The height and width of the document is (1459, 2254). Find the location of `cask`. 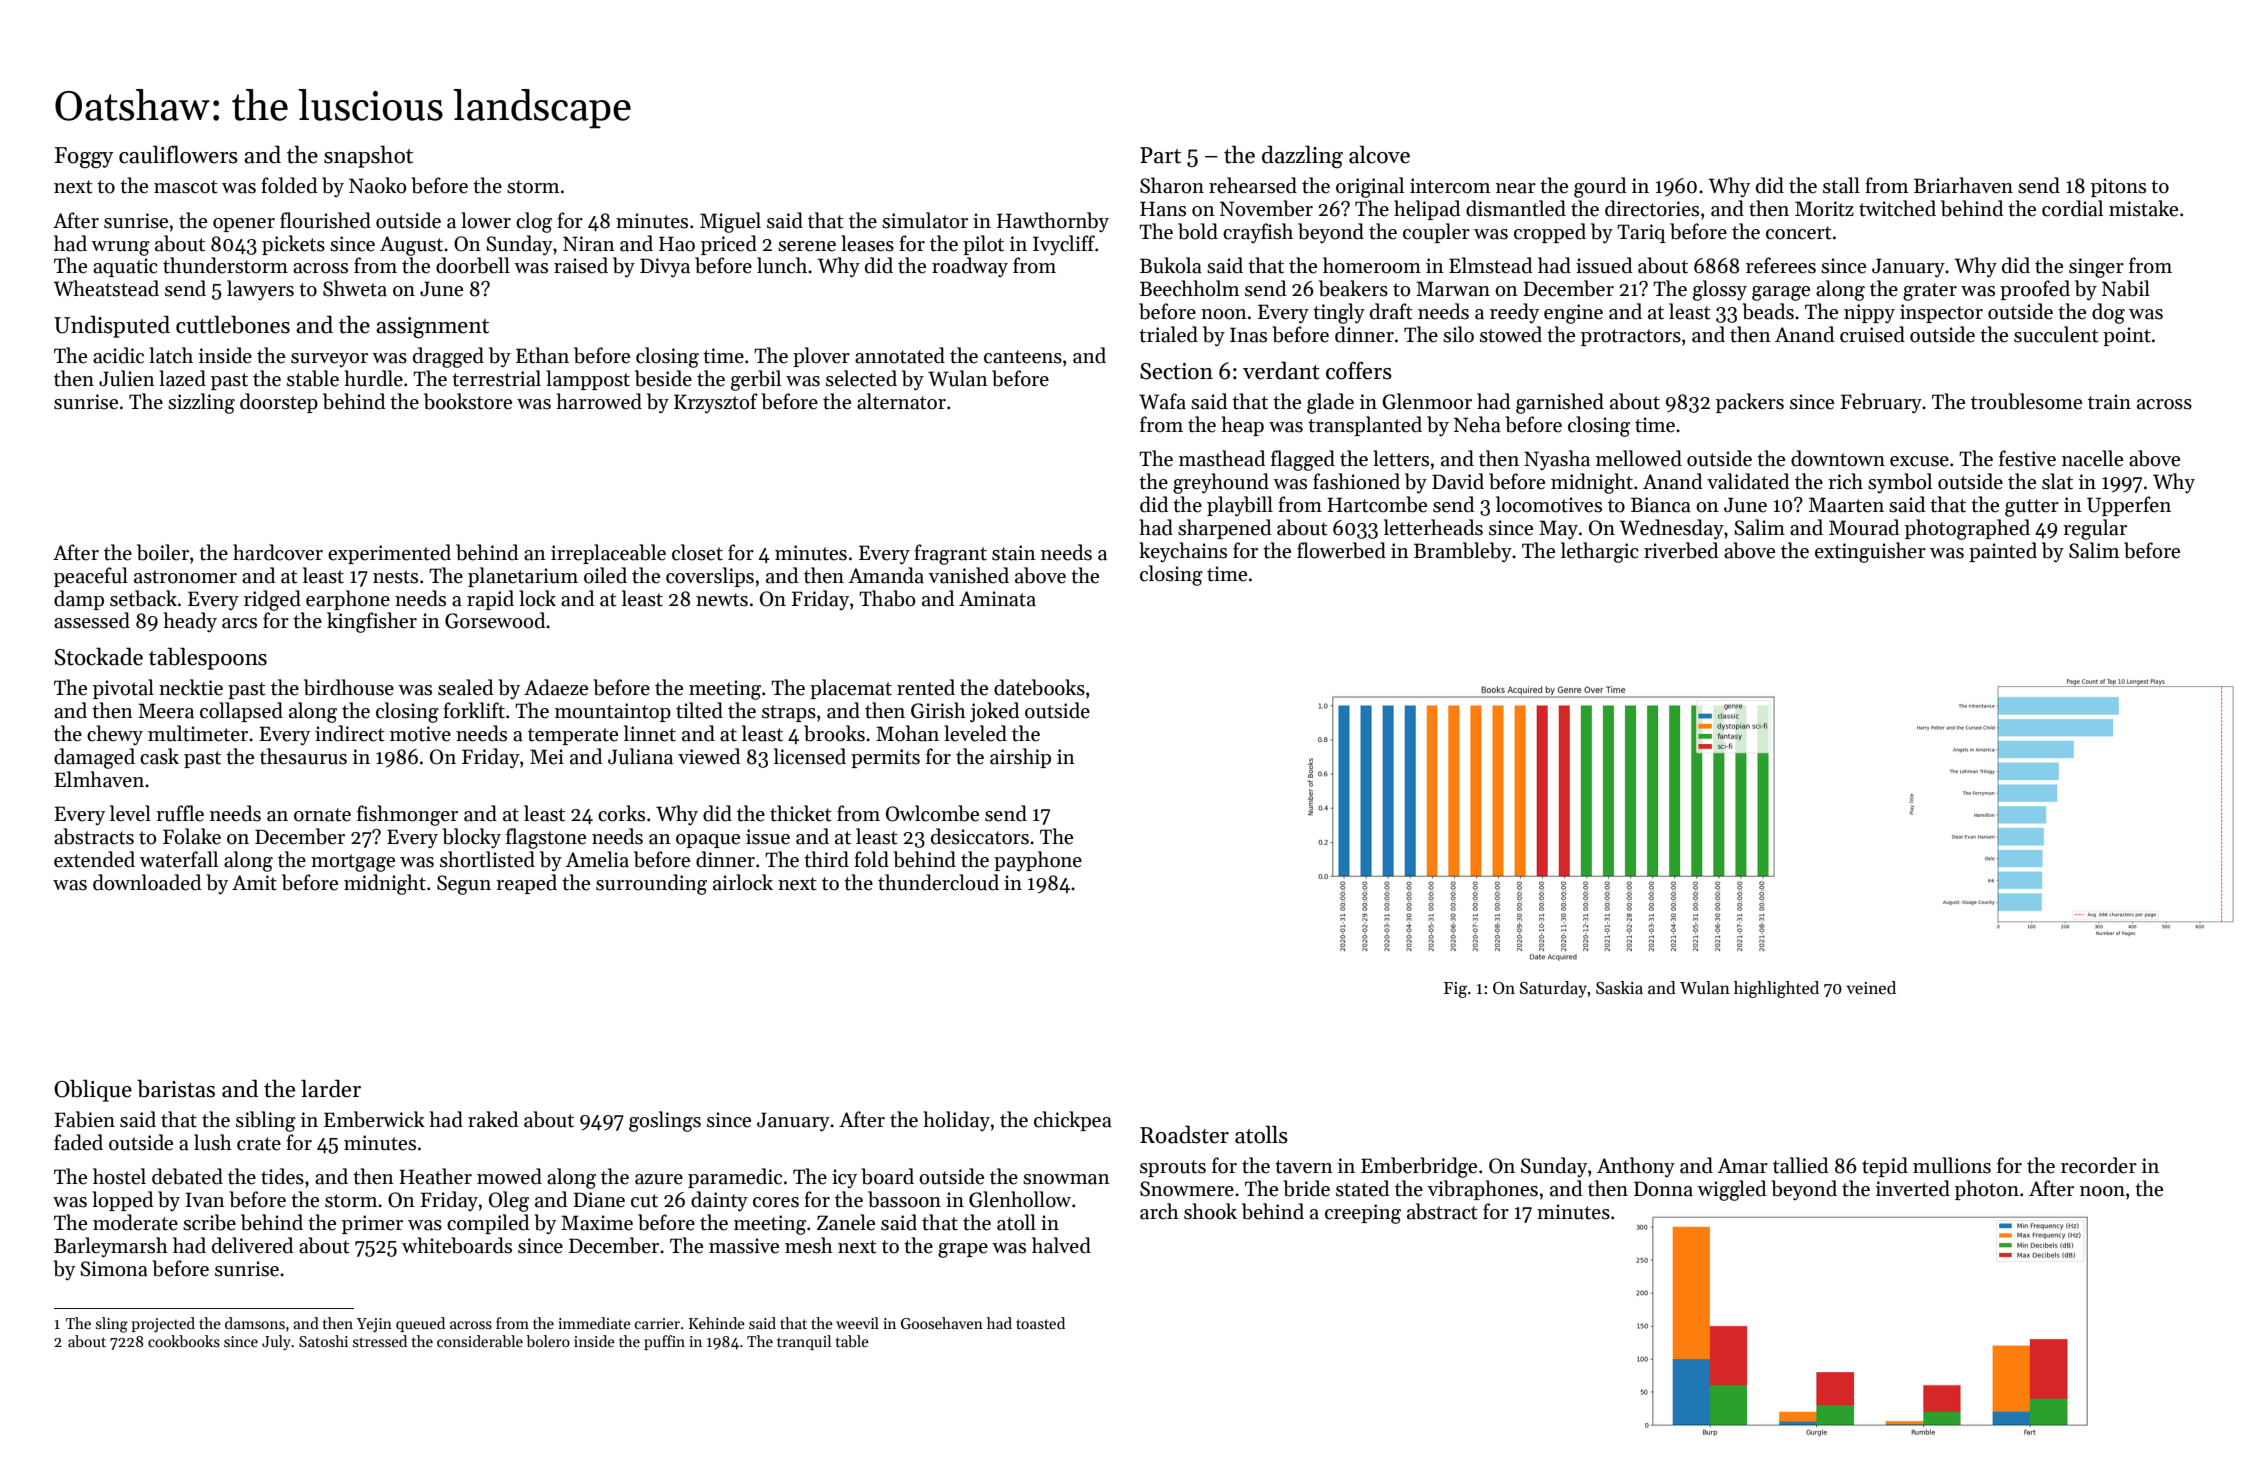

cask is located at coordinates (159, 756).
